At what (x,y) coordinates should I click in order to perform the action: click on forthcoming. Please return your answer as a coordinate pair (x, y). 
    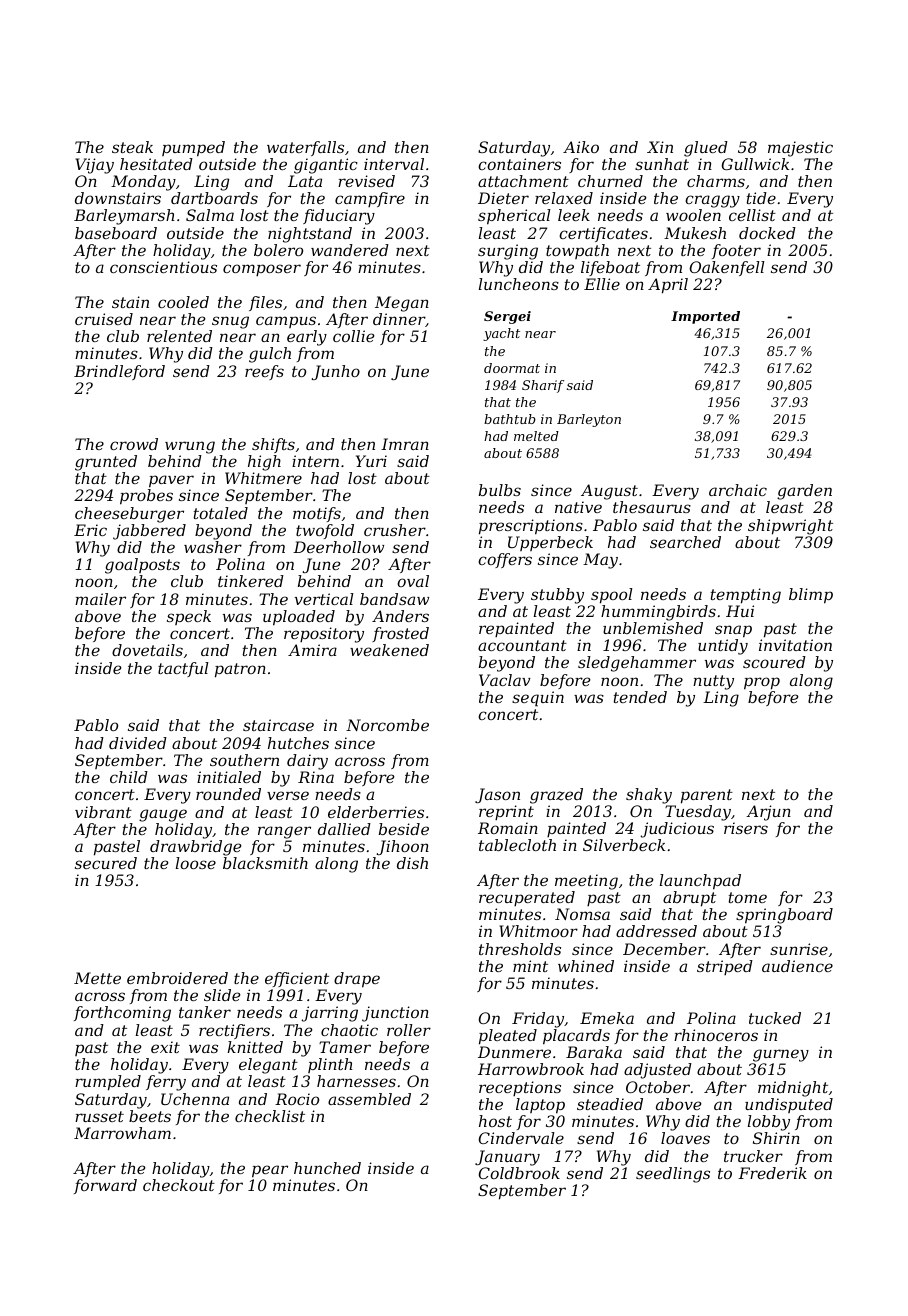
    Looking at the image, I should click on (122, 1014).
